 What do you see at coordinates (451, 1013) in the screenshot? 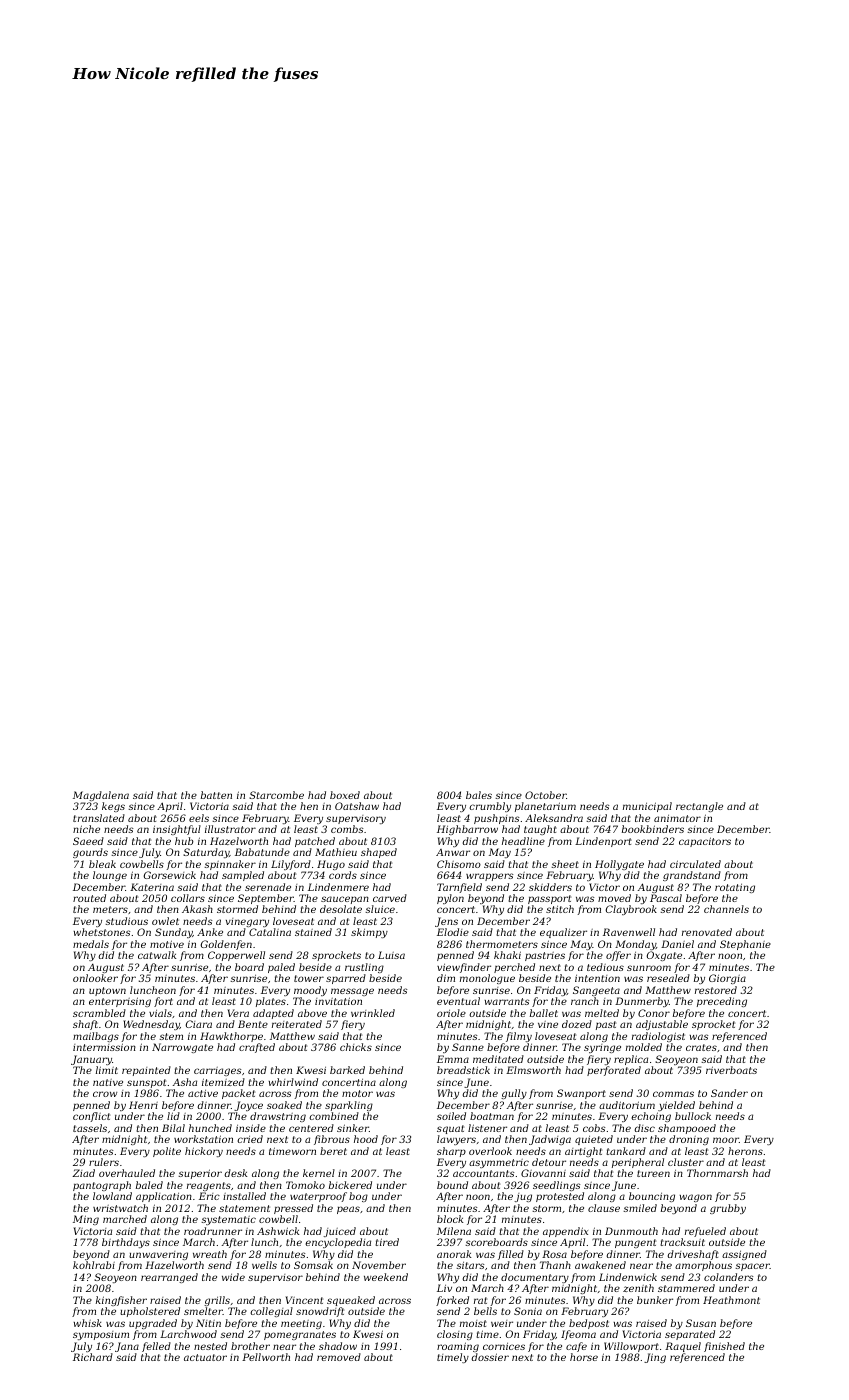
I see `oriole` at bounding box center [451, 1013].
